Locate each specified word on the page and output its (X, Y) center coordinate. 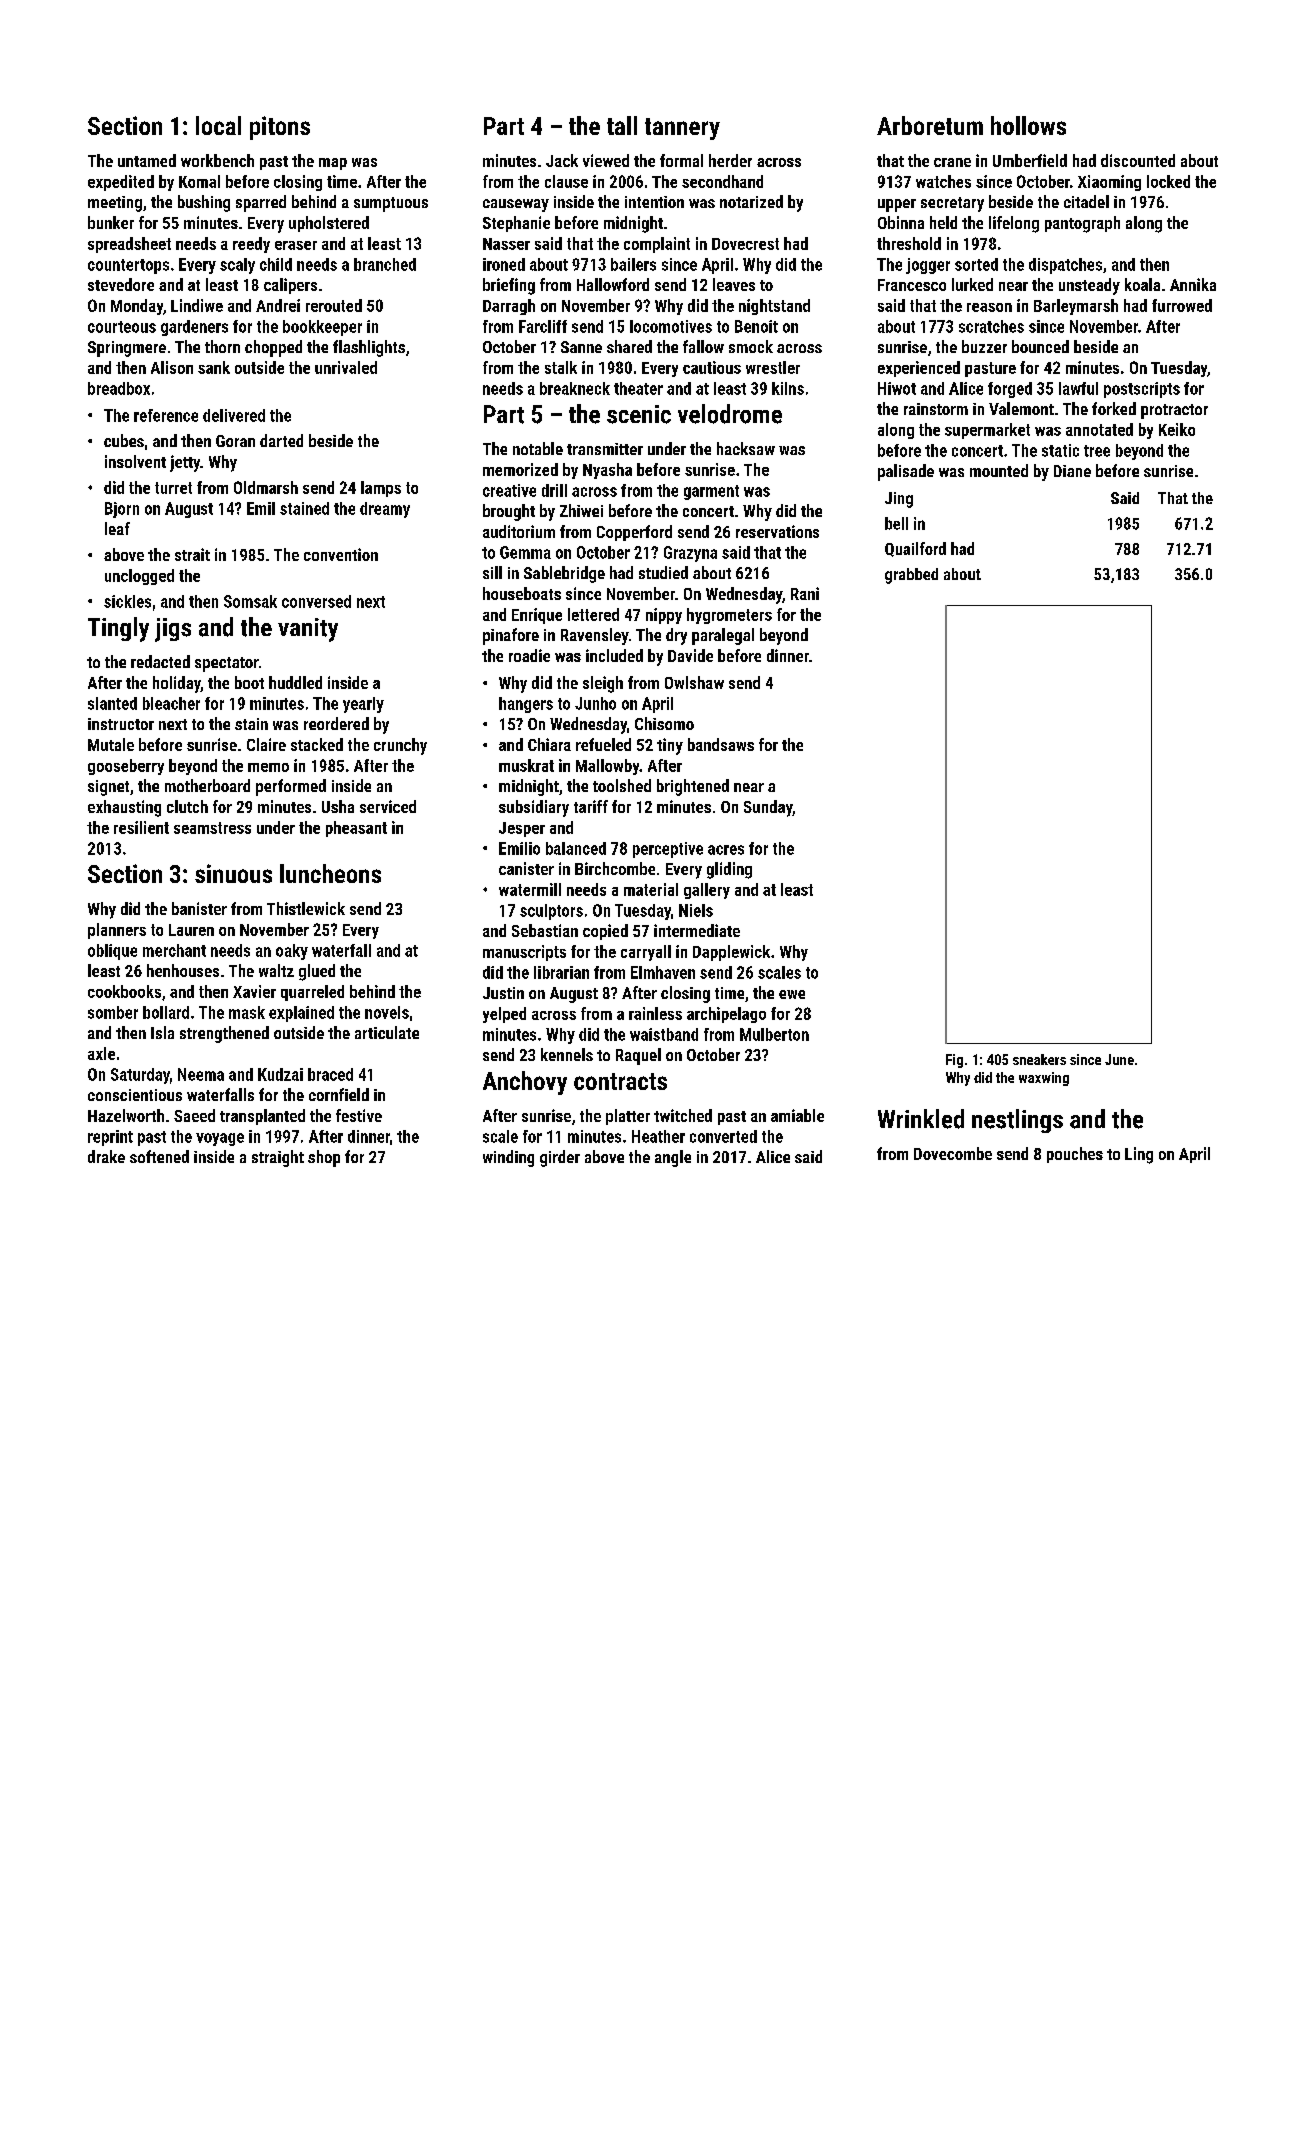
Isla (162, 1032)
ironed (504, 264)
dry (676, 636)
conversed (316, 601)
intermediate (697, 930)
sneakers (1039, 1059)
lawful (1078, 388)
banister (199, 908)
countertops (128, 266)
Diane (1072, 471)
